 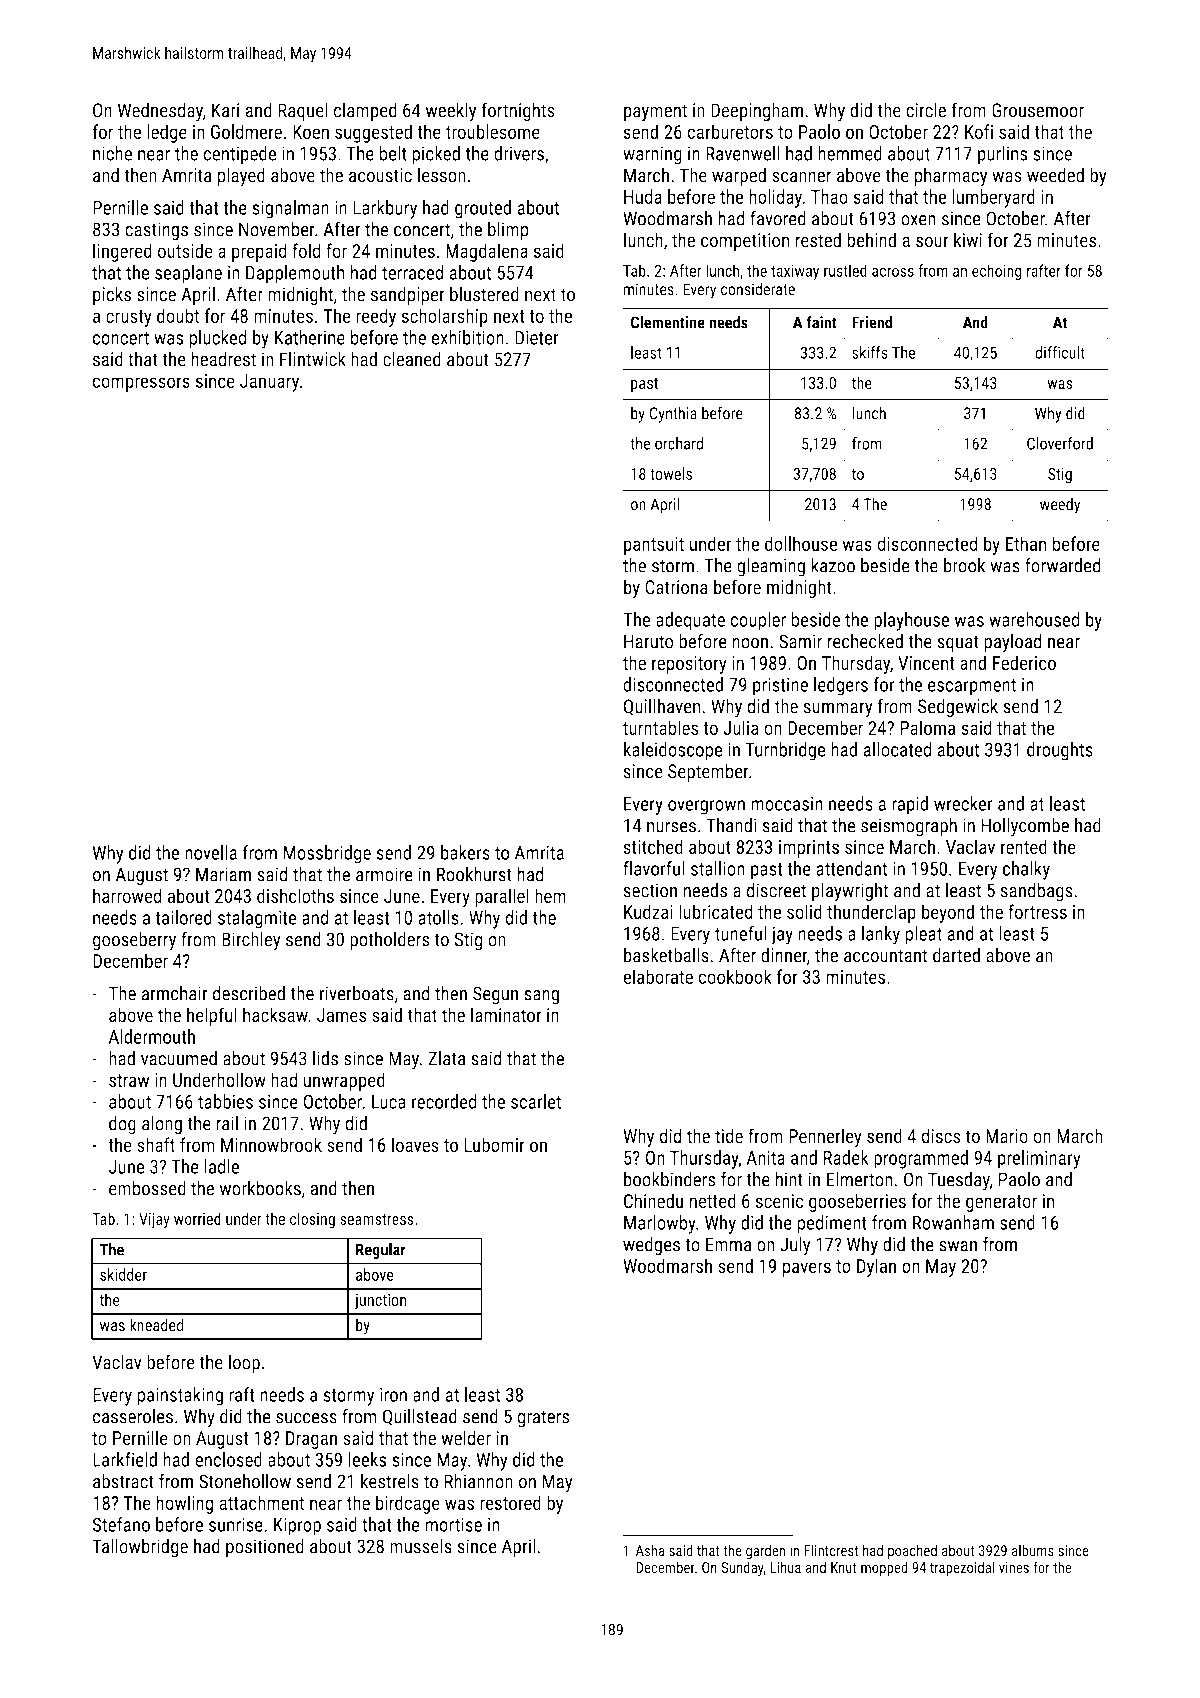 What do you see at coordinates (129, 1080) in the image?
I see `straw` at bounding box center [129, 1080].
